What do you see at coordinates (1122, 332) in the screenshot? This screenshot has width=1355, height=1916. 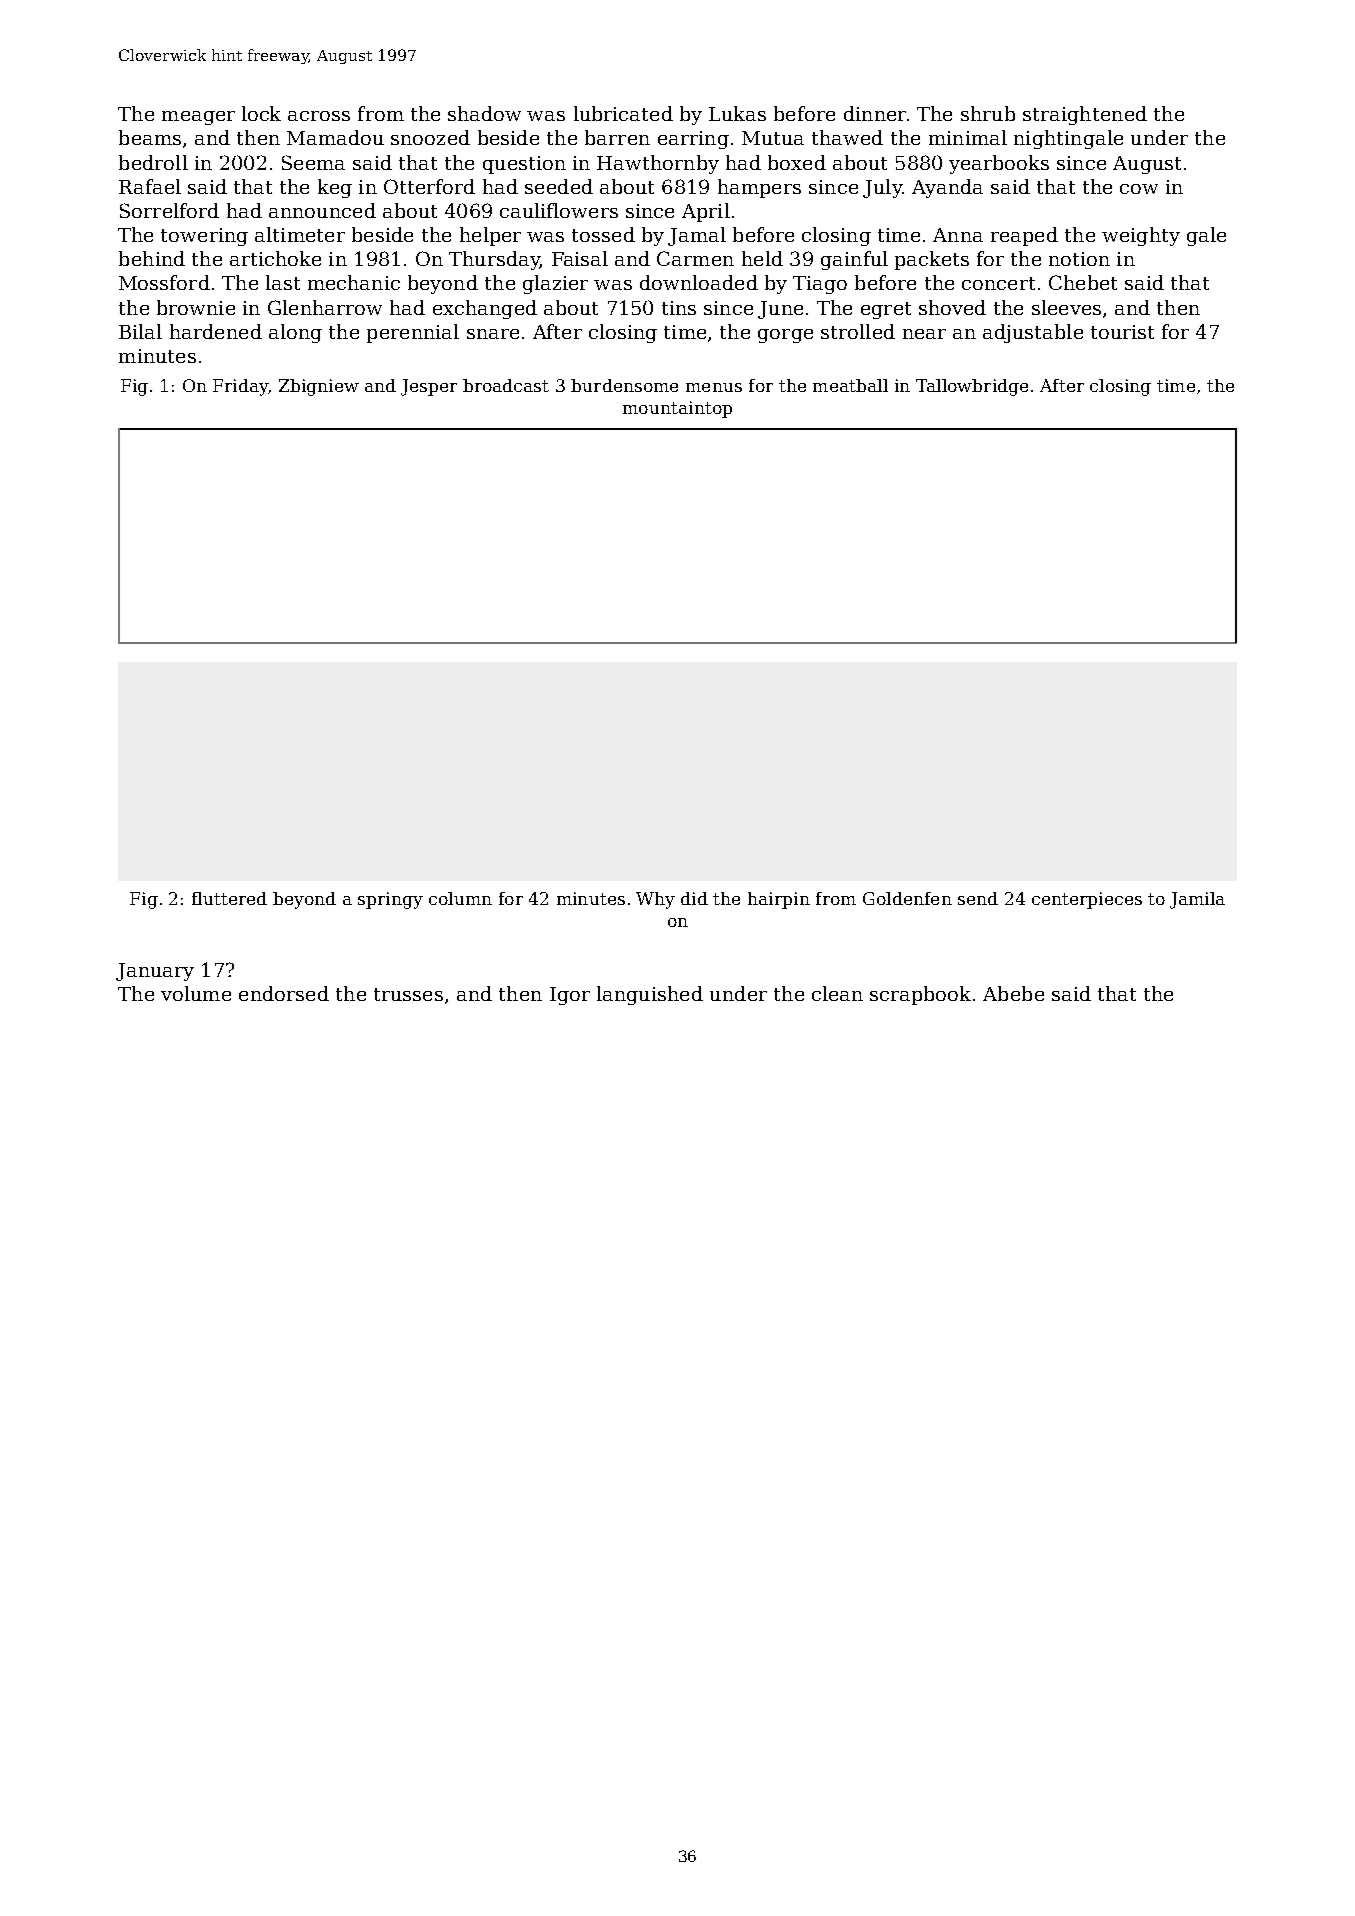 I see `tourist` at bounding box center [1122, 332].
